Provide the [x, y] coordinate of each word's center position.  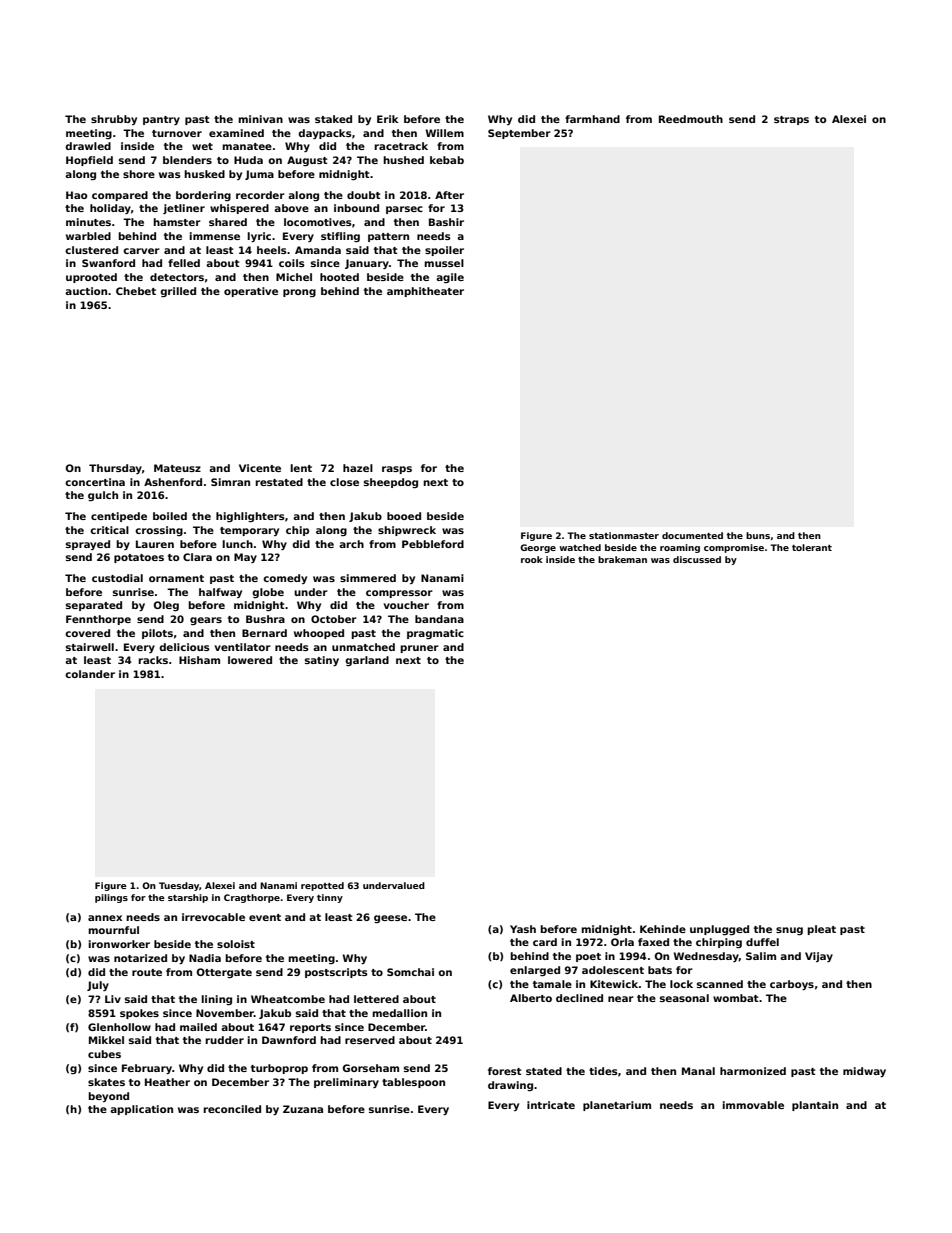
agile [450, 278]
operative [251, 292]
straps [791, 120]
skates [106, 1082]
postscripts [336, 973]
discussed [697, 559]
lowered [250, 660]
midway [864, 1072]
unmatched [363, 647]
